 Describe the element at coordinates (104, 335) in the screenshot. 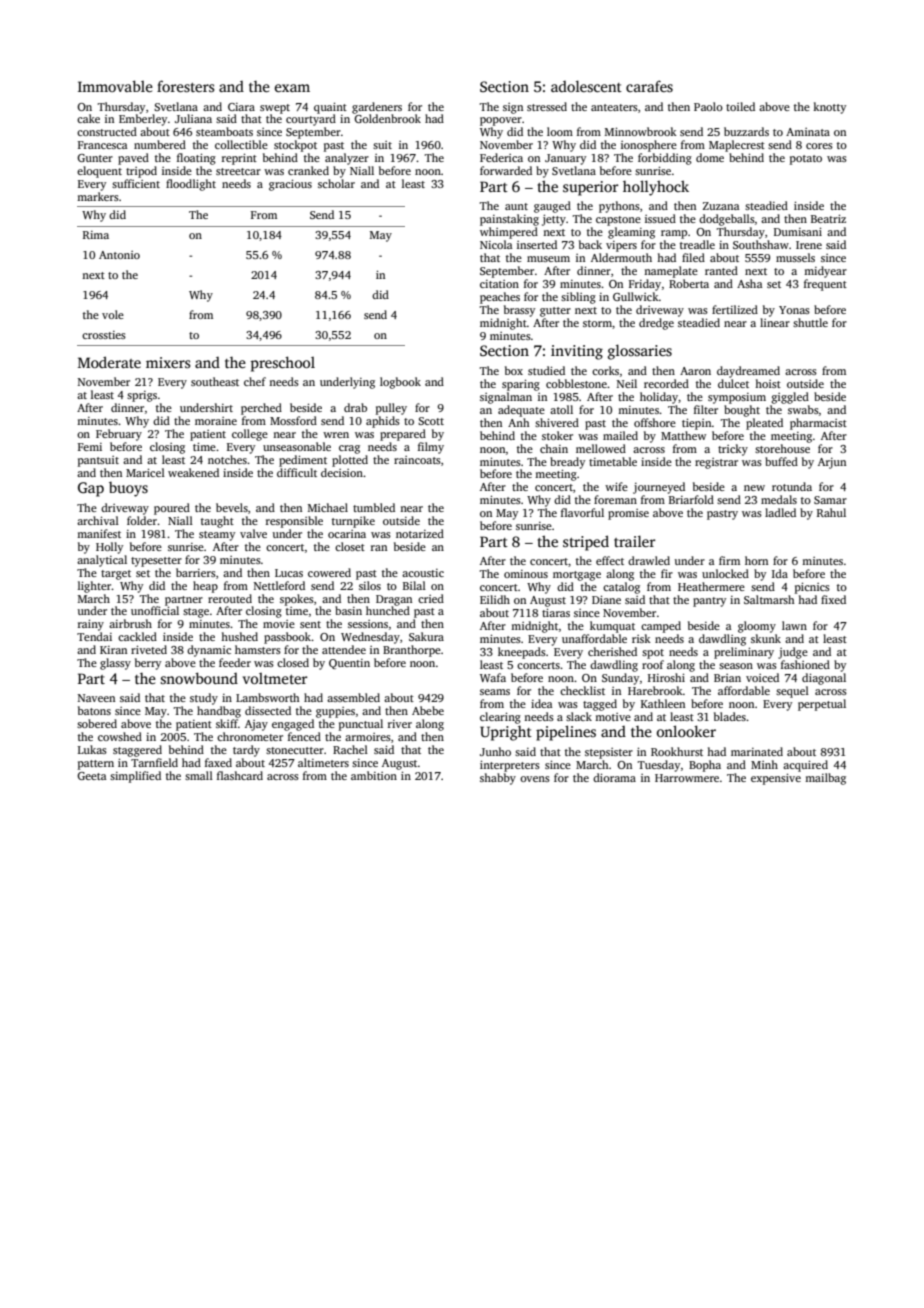

I see `crossties` at that location.
